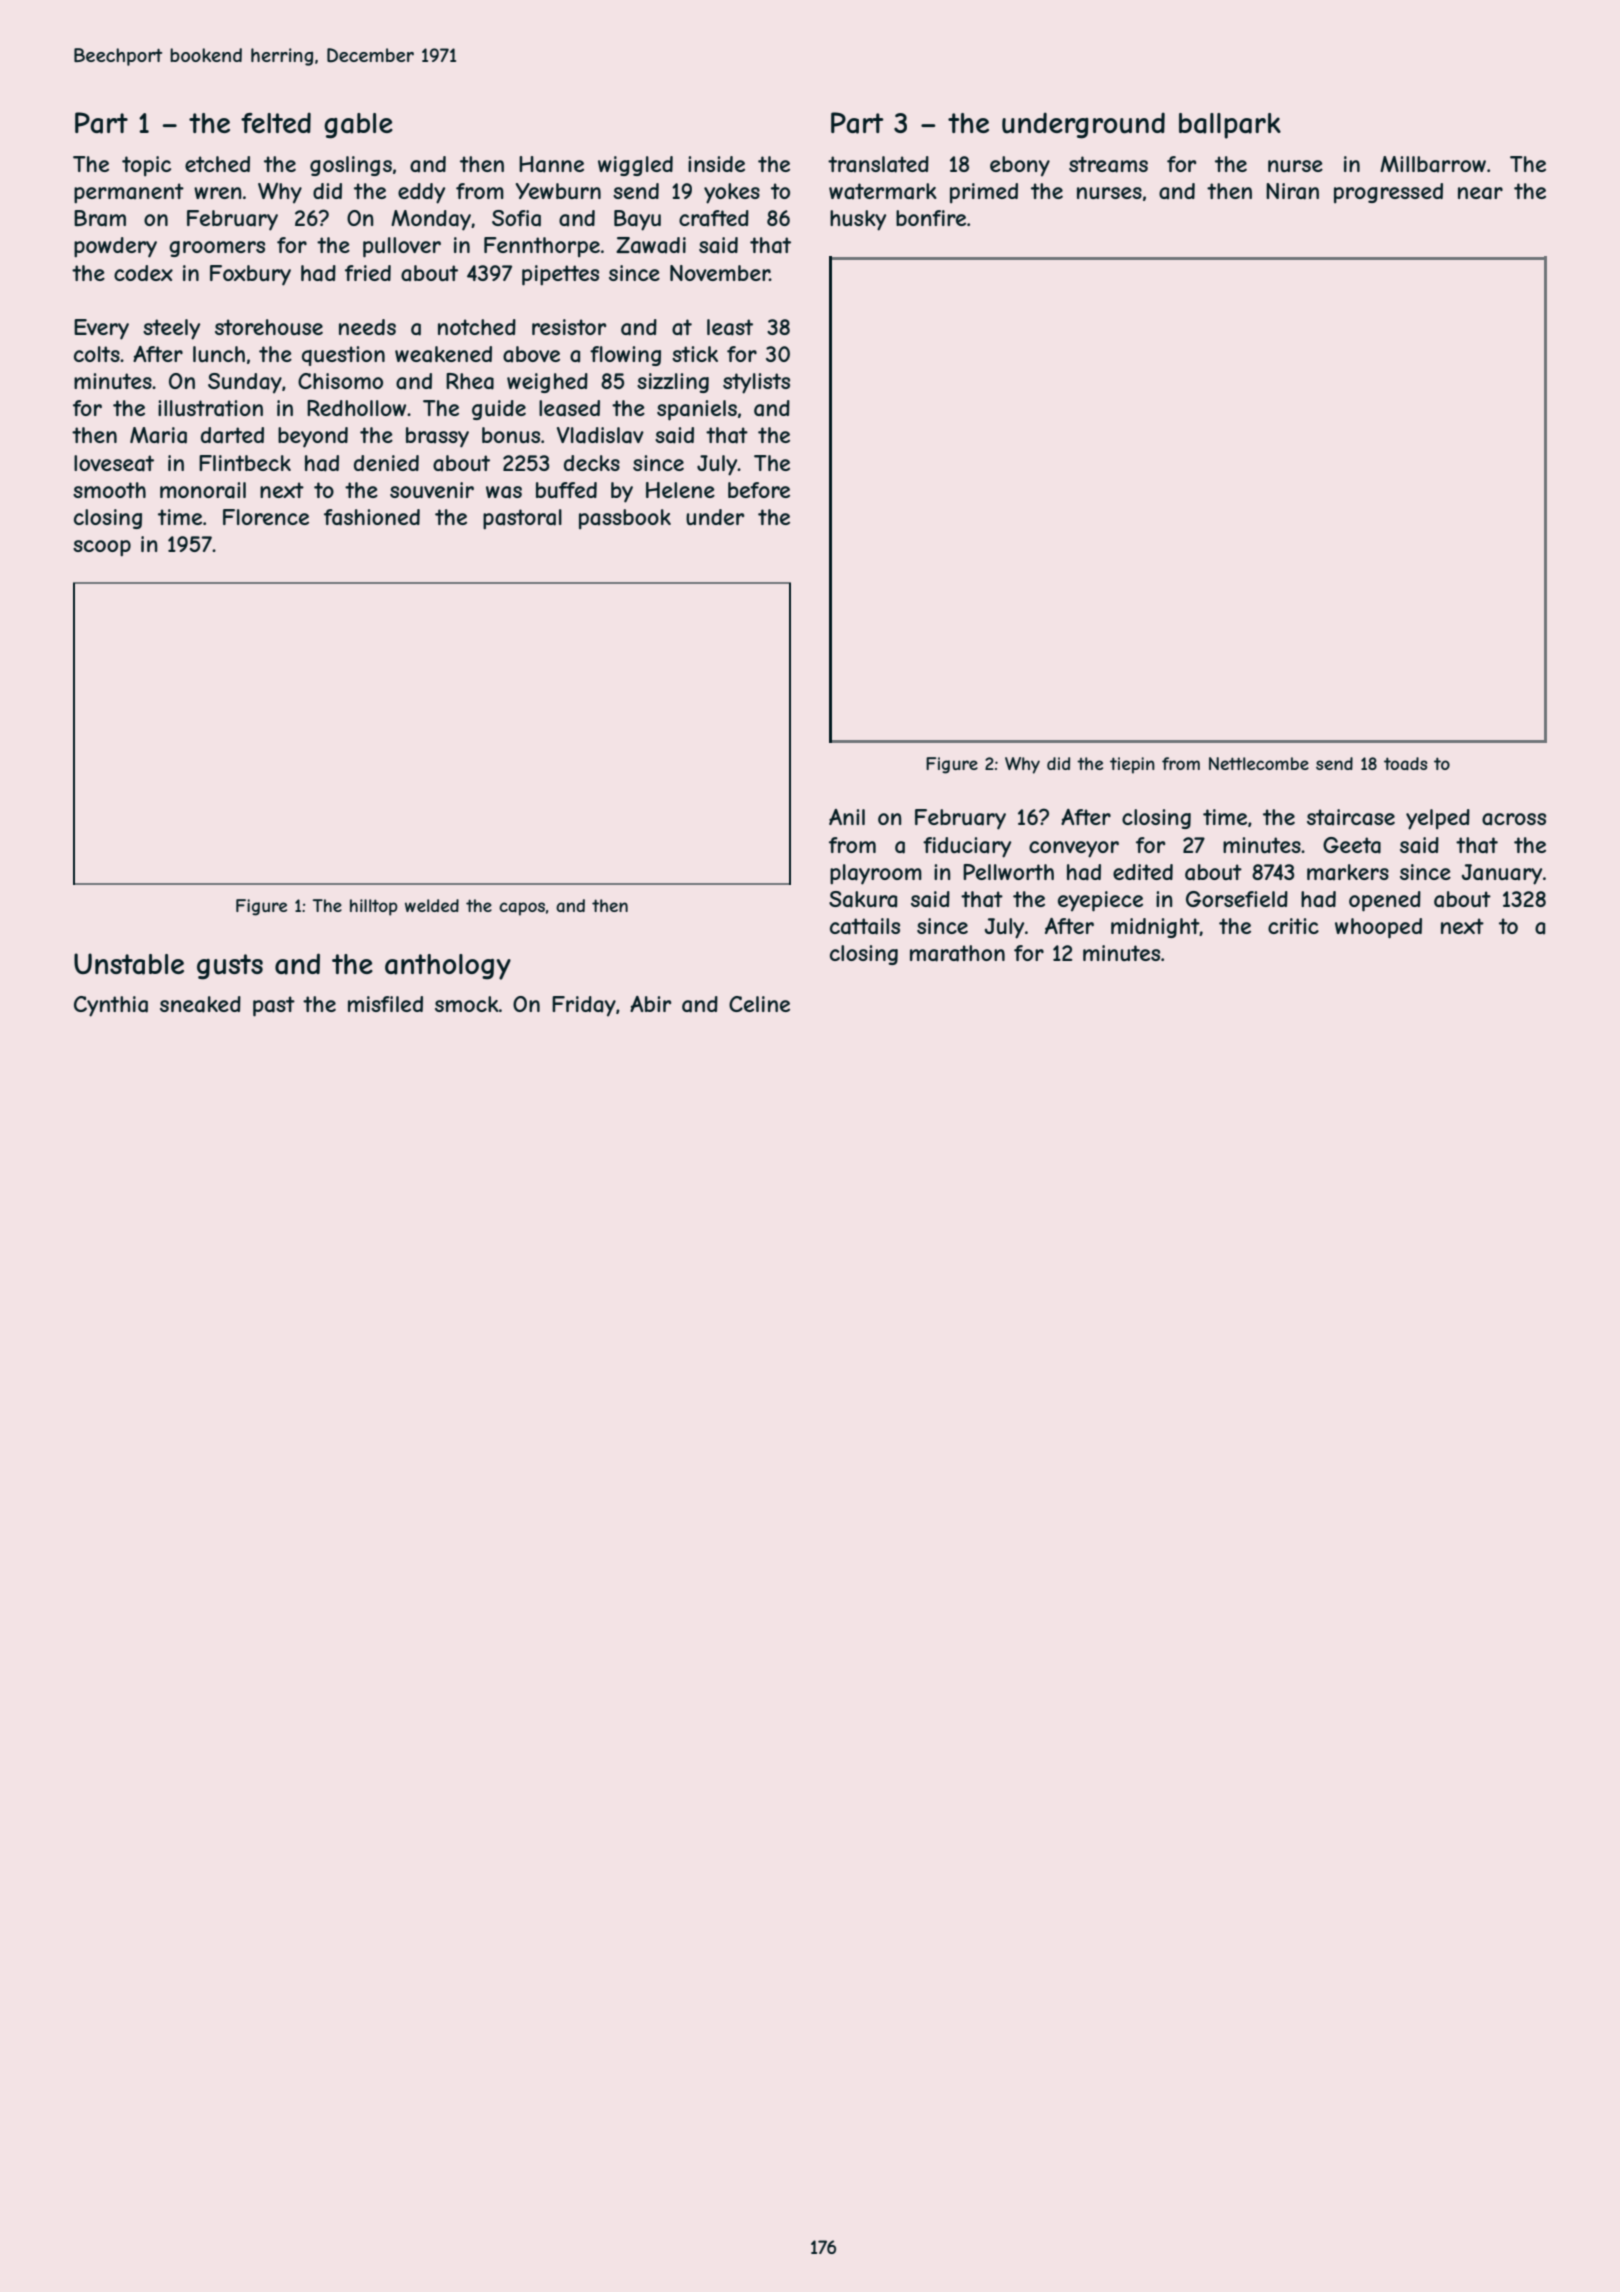 This page has width=1620, height=2292. What do you see at coordinates (756, 383) in the page?
I see `stylists` at bounding box center [756, 383].
